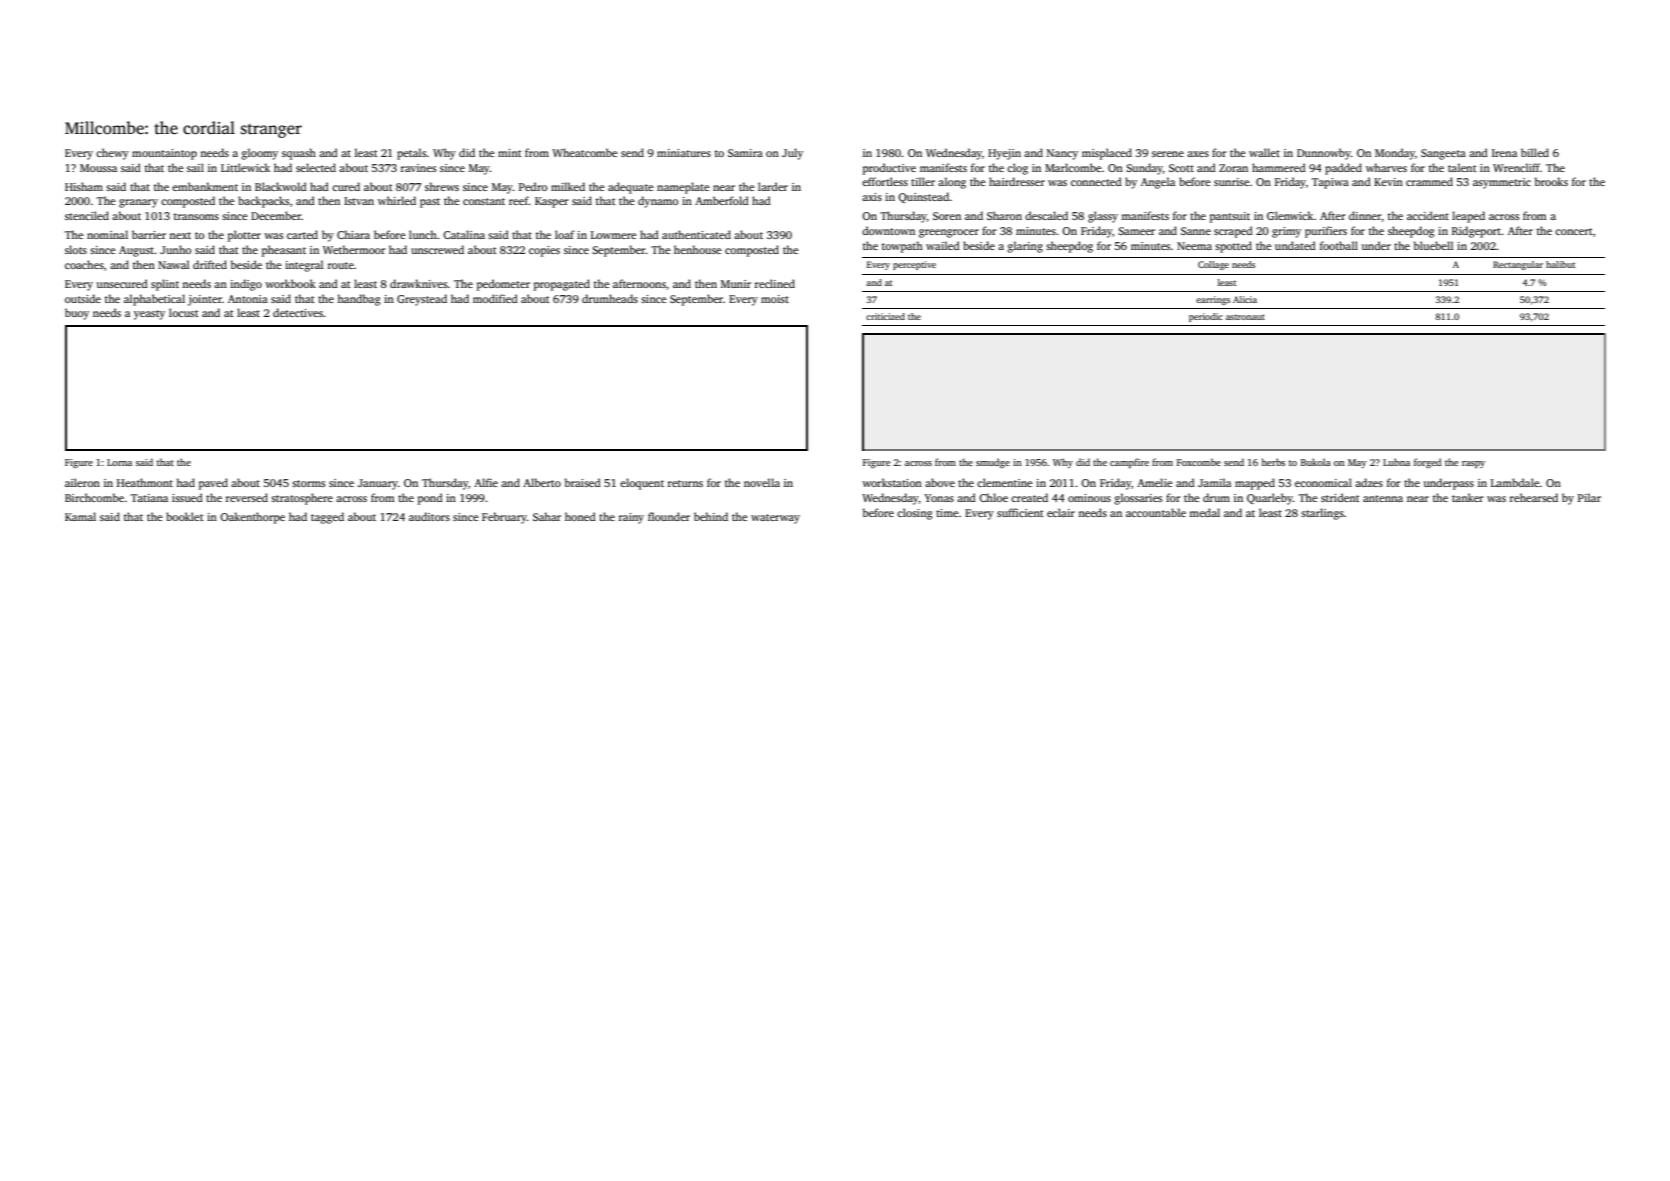 The height and width of the screenshot is (1181, 1670). What do you see at coordinates (1395, 154) in the screenshot?
I see `Monday` at bounding box center [1395, 154].
